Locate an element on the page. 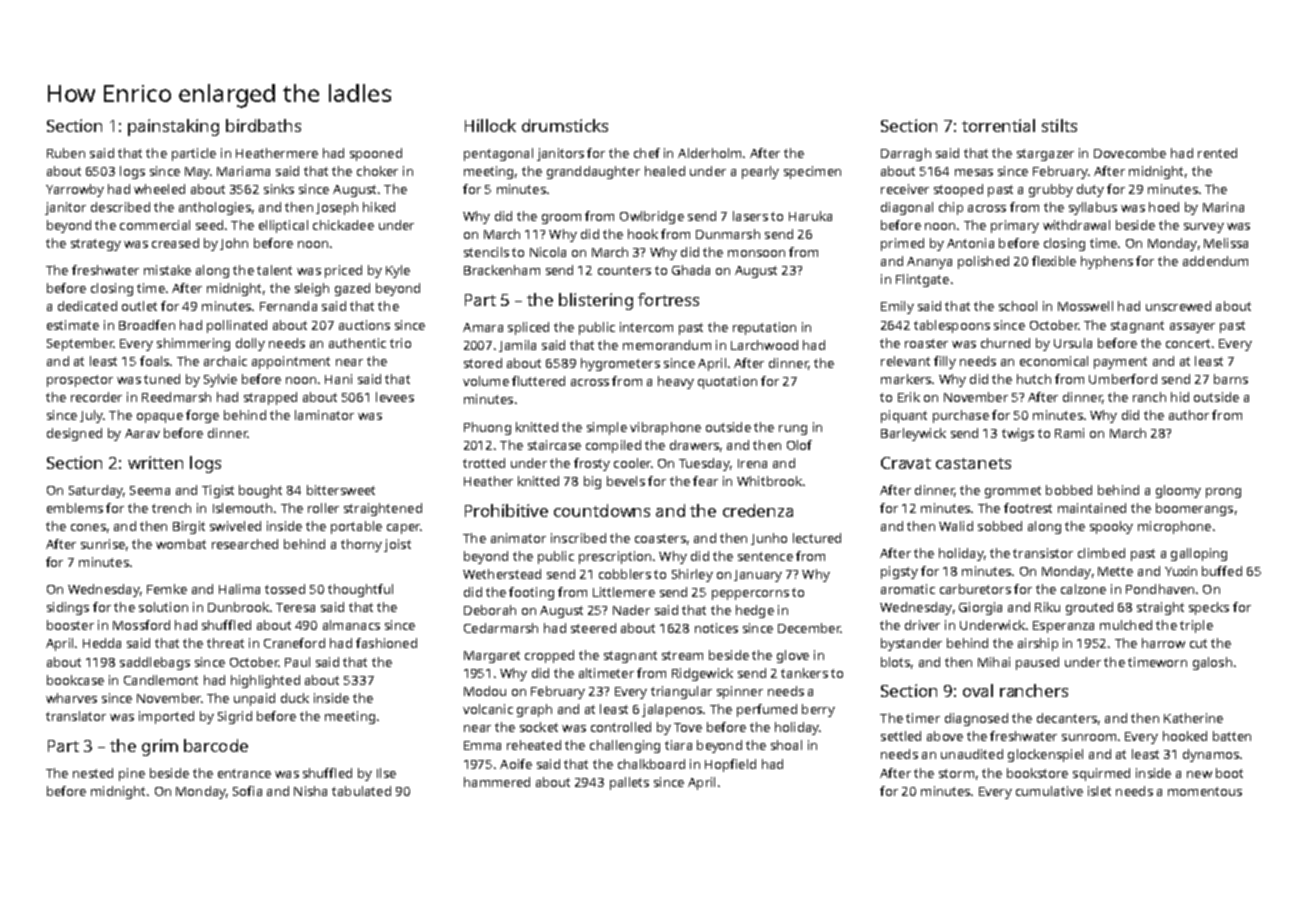 This image has width=1308, height=924. Hopfield is located at coordinates (730, 765).
